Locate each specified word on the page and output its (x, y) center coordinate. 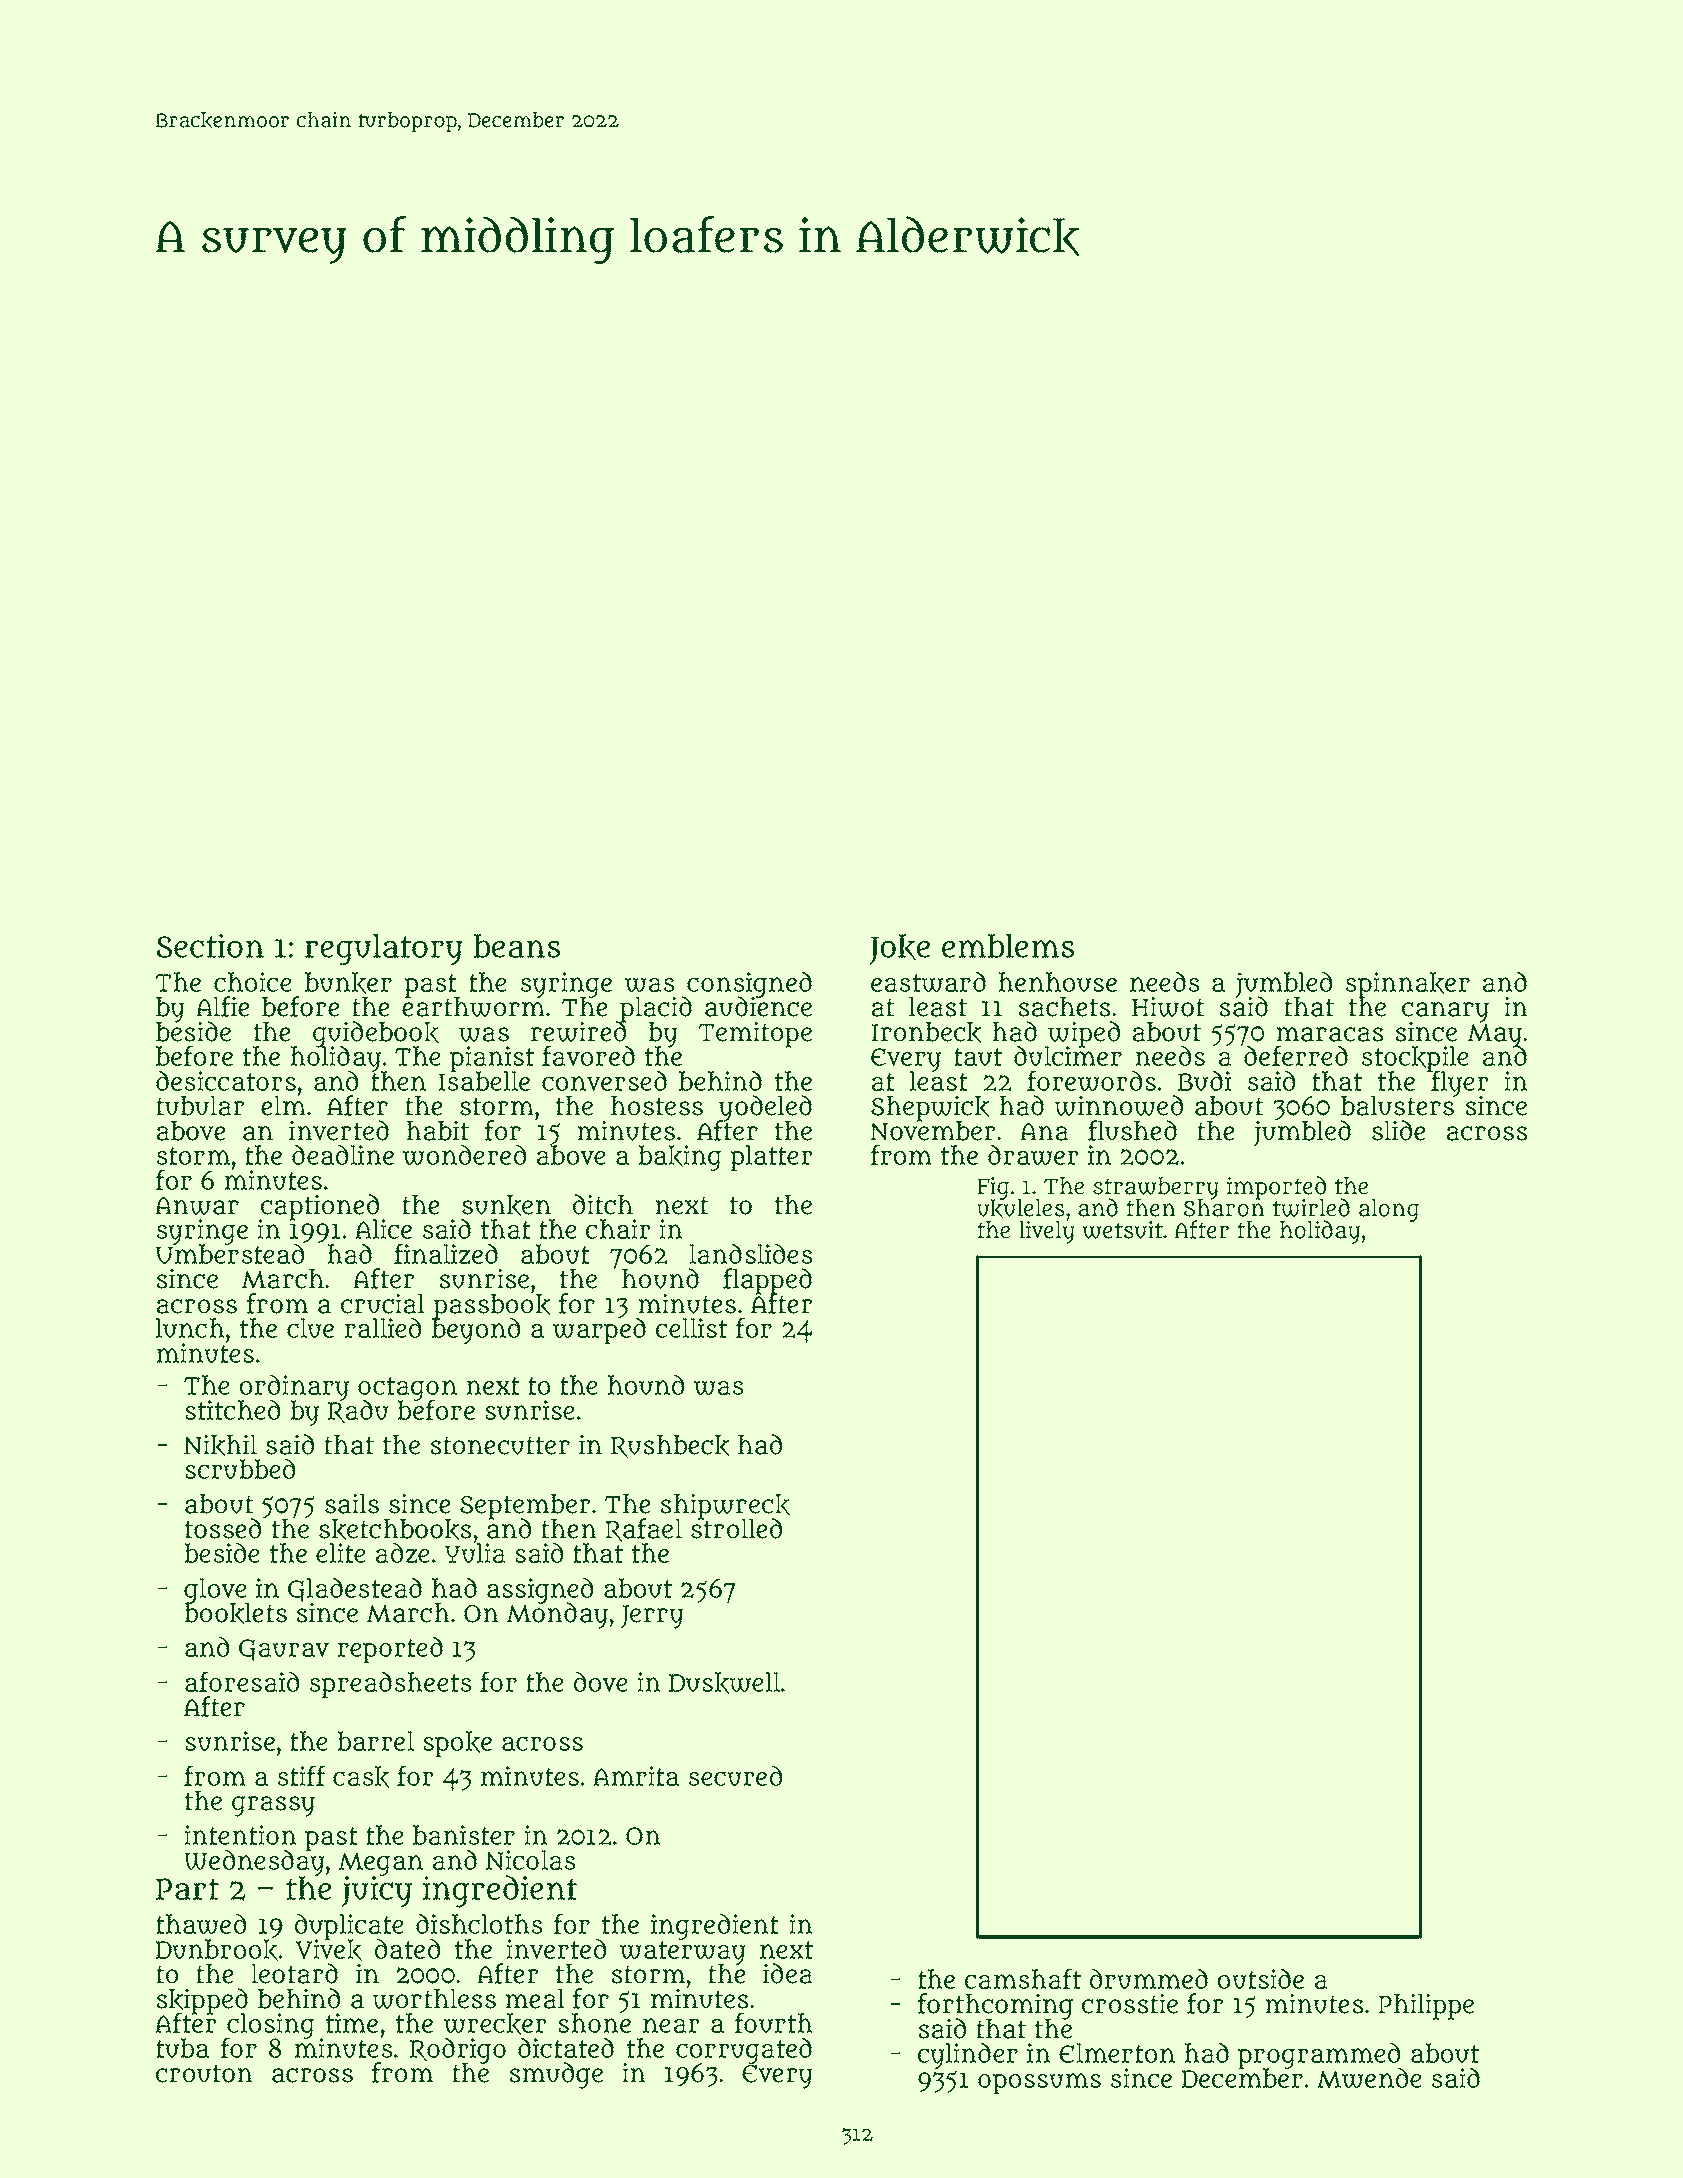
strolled (736, 1529)
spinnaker (1408, 984)
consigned (749, 984)
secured (735, 1776)
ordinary (294, 1387)
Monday (557, 1616)
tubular (200, 1106)
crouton (204, 2073)
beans (517, 946)
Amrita (636, 1776)
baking (680, 1158)
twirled (1311, 1207)
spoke (457, 1744)
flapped (767, 1281)
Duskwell (724, 1683)
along (1389, 1210)
